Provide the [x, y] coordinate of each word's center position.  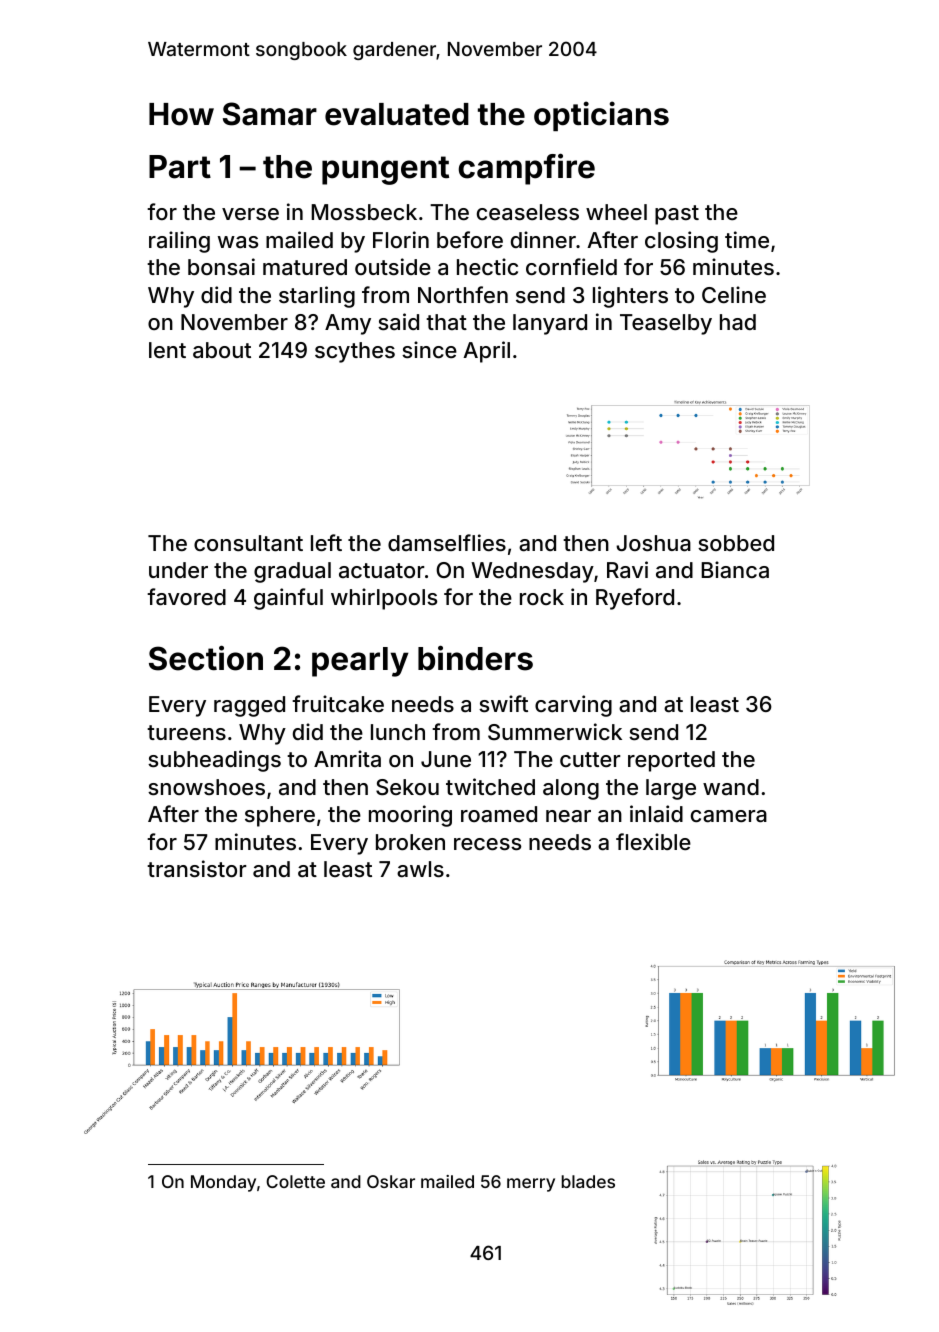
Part [180, 167]
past [677, 215]
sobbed [736, 543]
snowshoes [206, 787]
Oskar [391, 1181]
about [222, 350]
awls [420, 869]
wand [731, 787]
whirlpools [384, 599]
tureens [186, 732]
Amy [348, 324]
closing [681, 242]
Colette [295, 1181]
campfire [527, 169]
